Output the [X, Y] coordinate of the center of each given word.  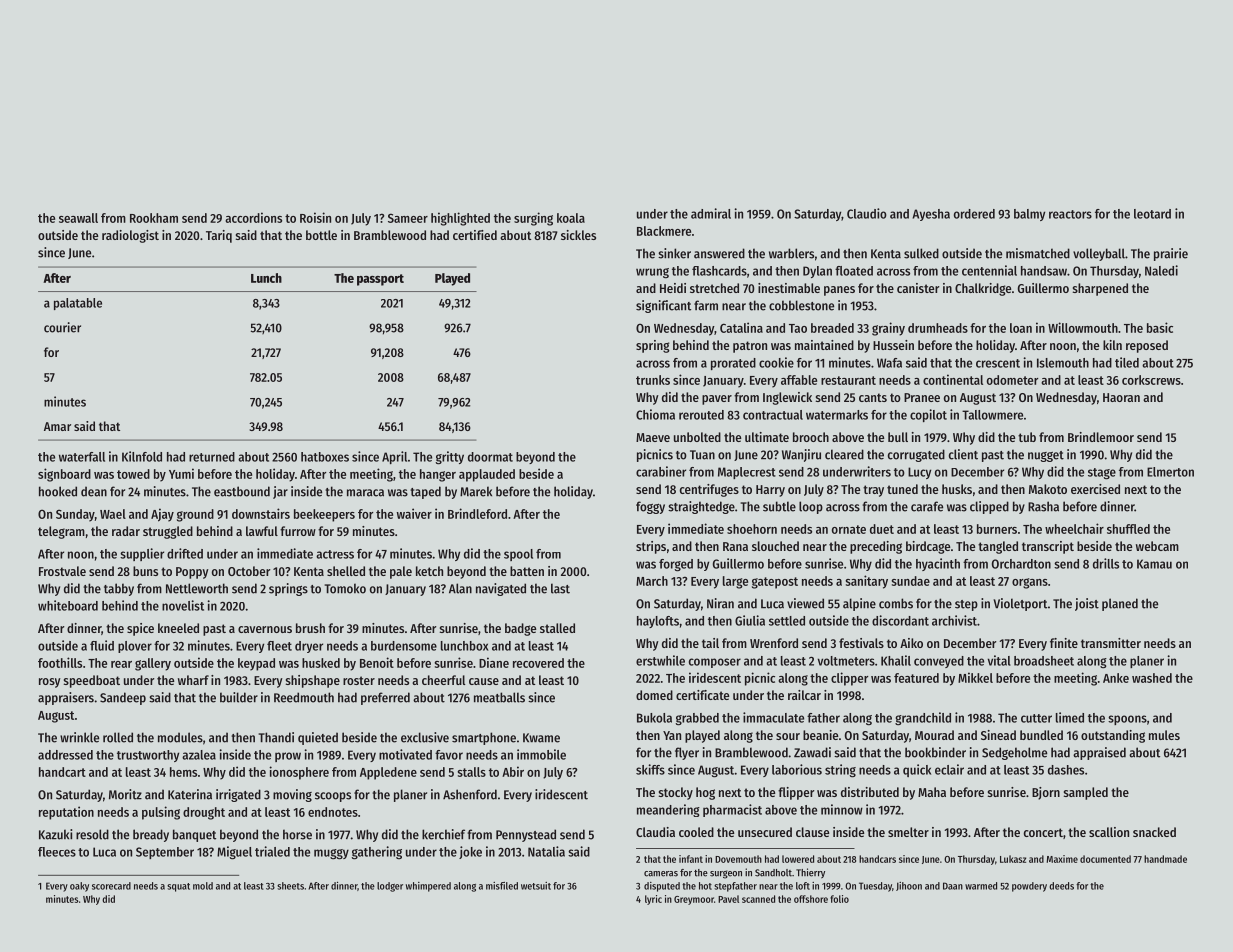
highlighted [460, 219]
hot [705, 886]
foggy [650, 507]
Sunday [75, 515]
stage [1102, 474]
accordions [253, 217]
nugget [1046, 456]
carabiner [661, 471]
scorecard [111, 886]
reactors [1070, 214]
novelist [183, 605]
